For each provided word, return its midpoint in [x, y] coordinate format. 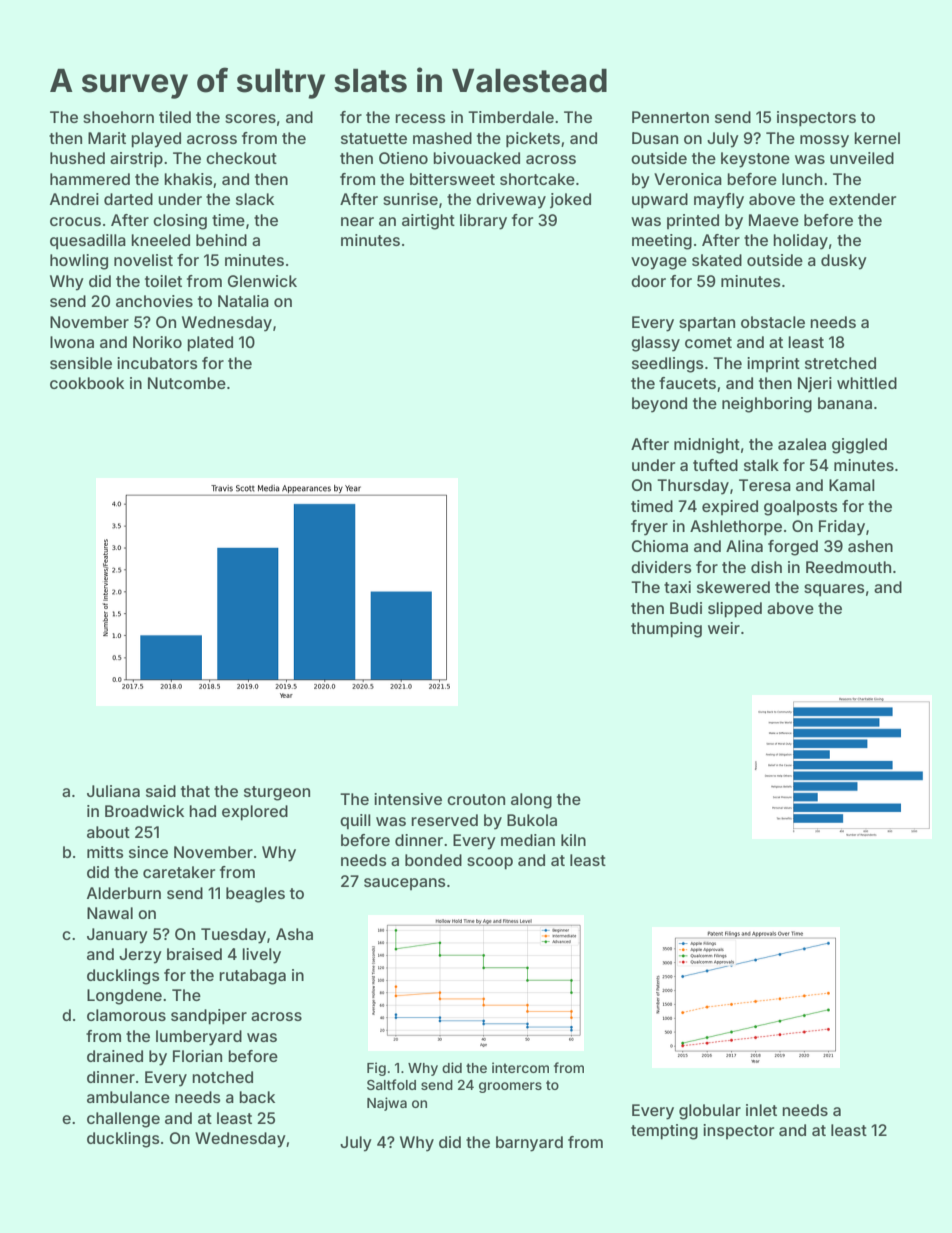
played [156, 140]
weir [724, 628]
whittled [867, 383]
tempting [664, 1132]
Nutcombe [187, 383]
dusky [844, 262]
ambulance [128, 1097]
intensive [408, 799]
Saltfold [391, 1084]
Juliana [113, 791]
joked [570, 200]
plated [210, 344]
